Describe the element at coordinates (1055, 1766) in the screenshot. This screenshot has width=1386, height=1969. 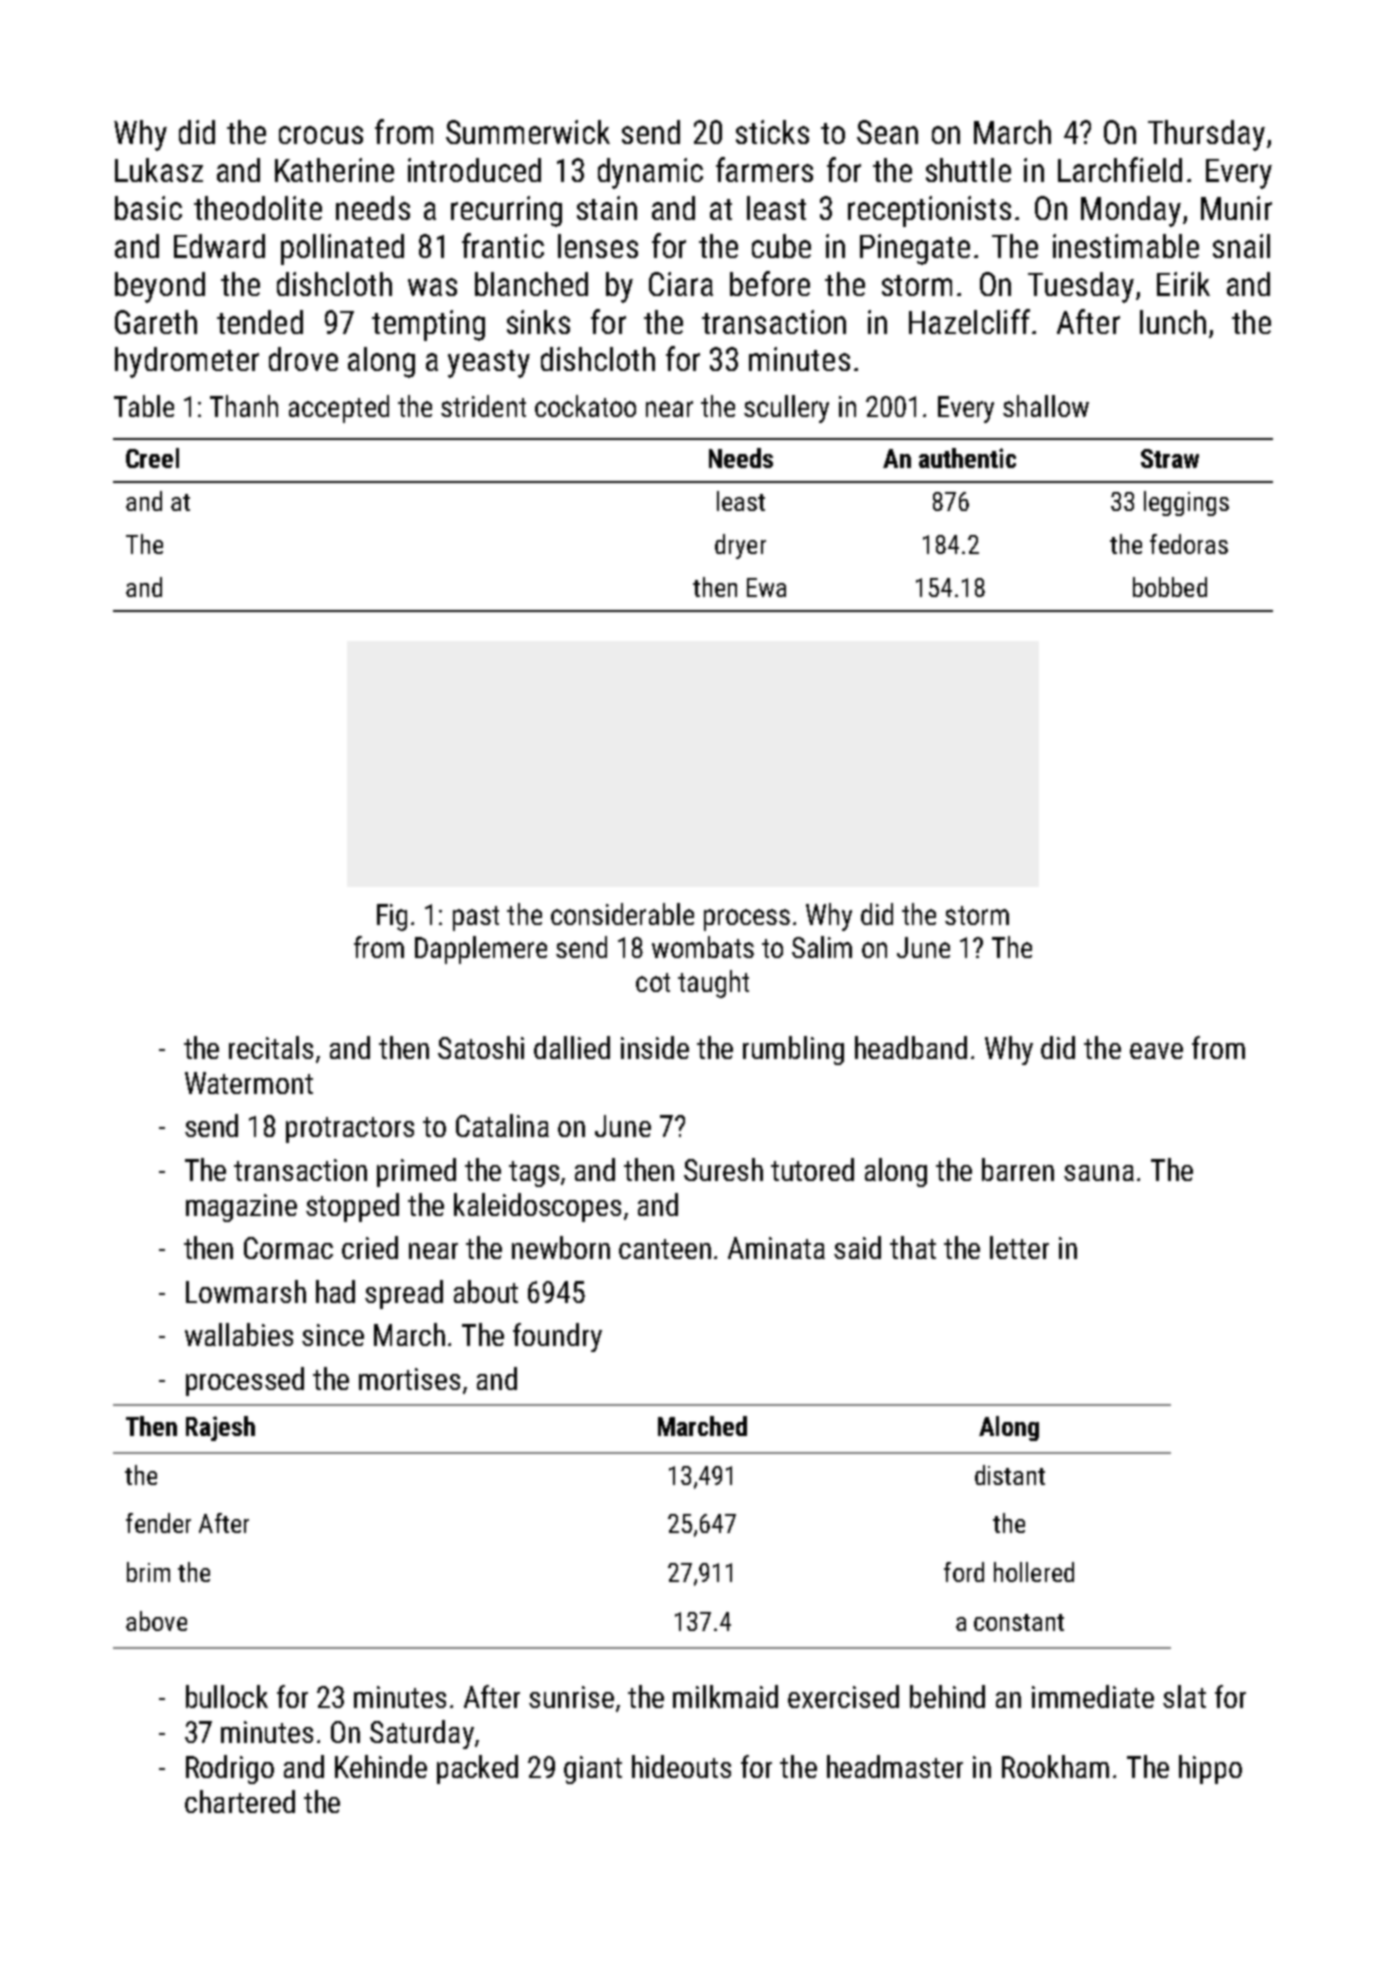
I see `Rookham` at that location.
